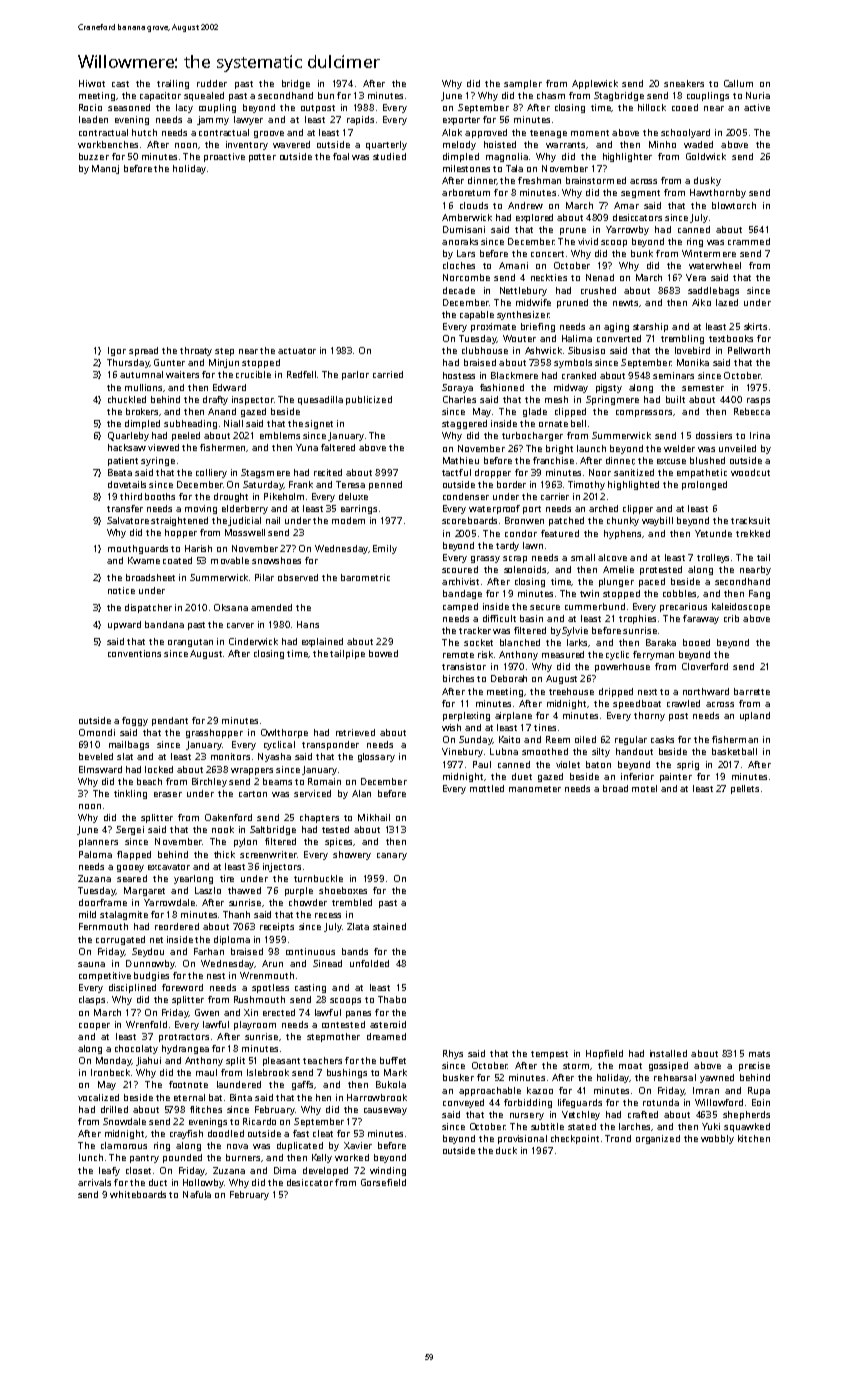  What do you see at coordinates (758, 401) in the screenshot?
I see `rasps` at bounding box center [758, 401].
